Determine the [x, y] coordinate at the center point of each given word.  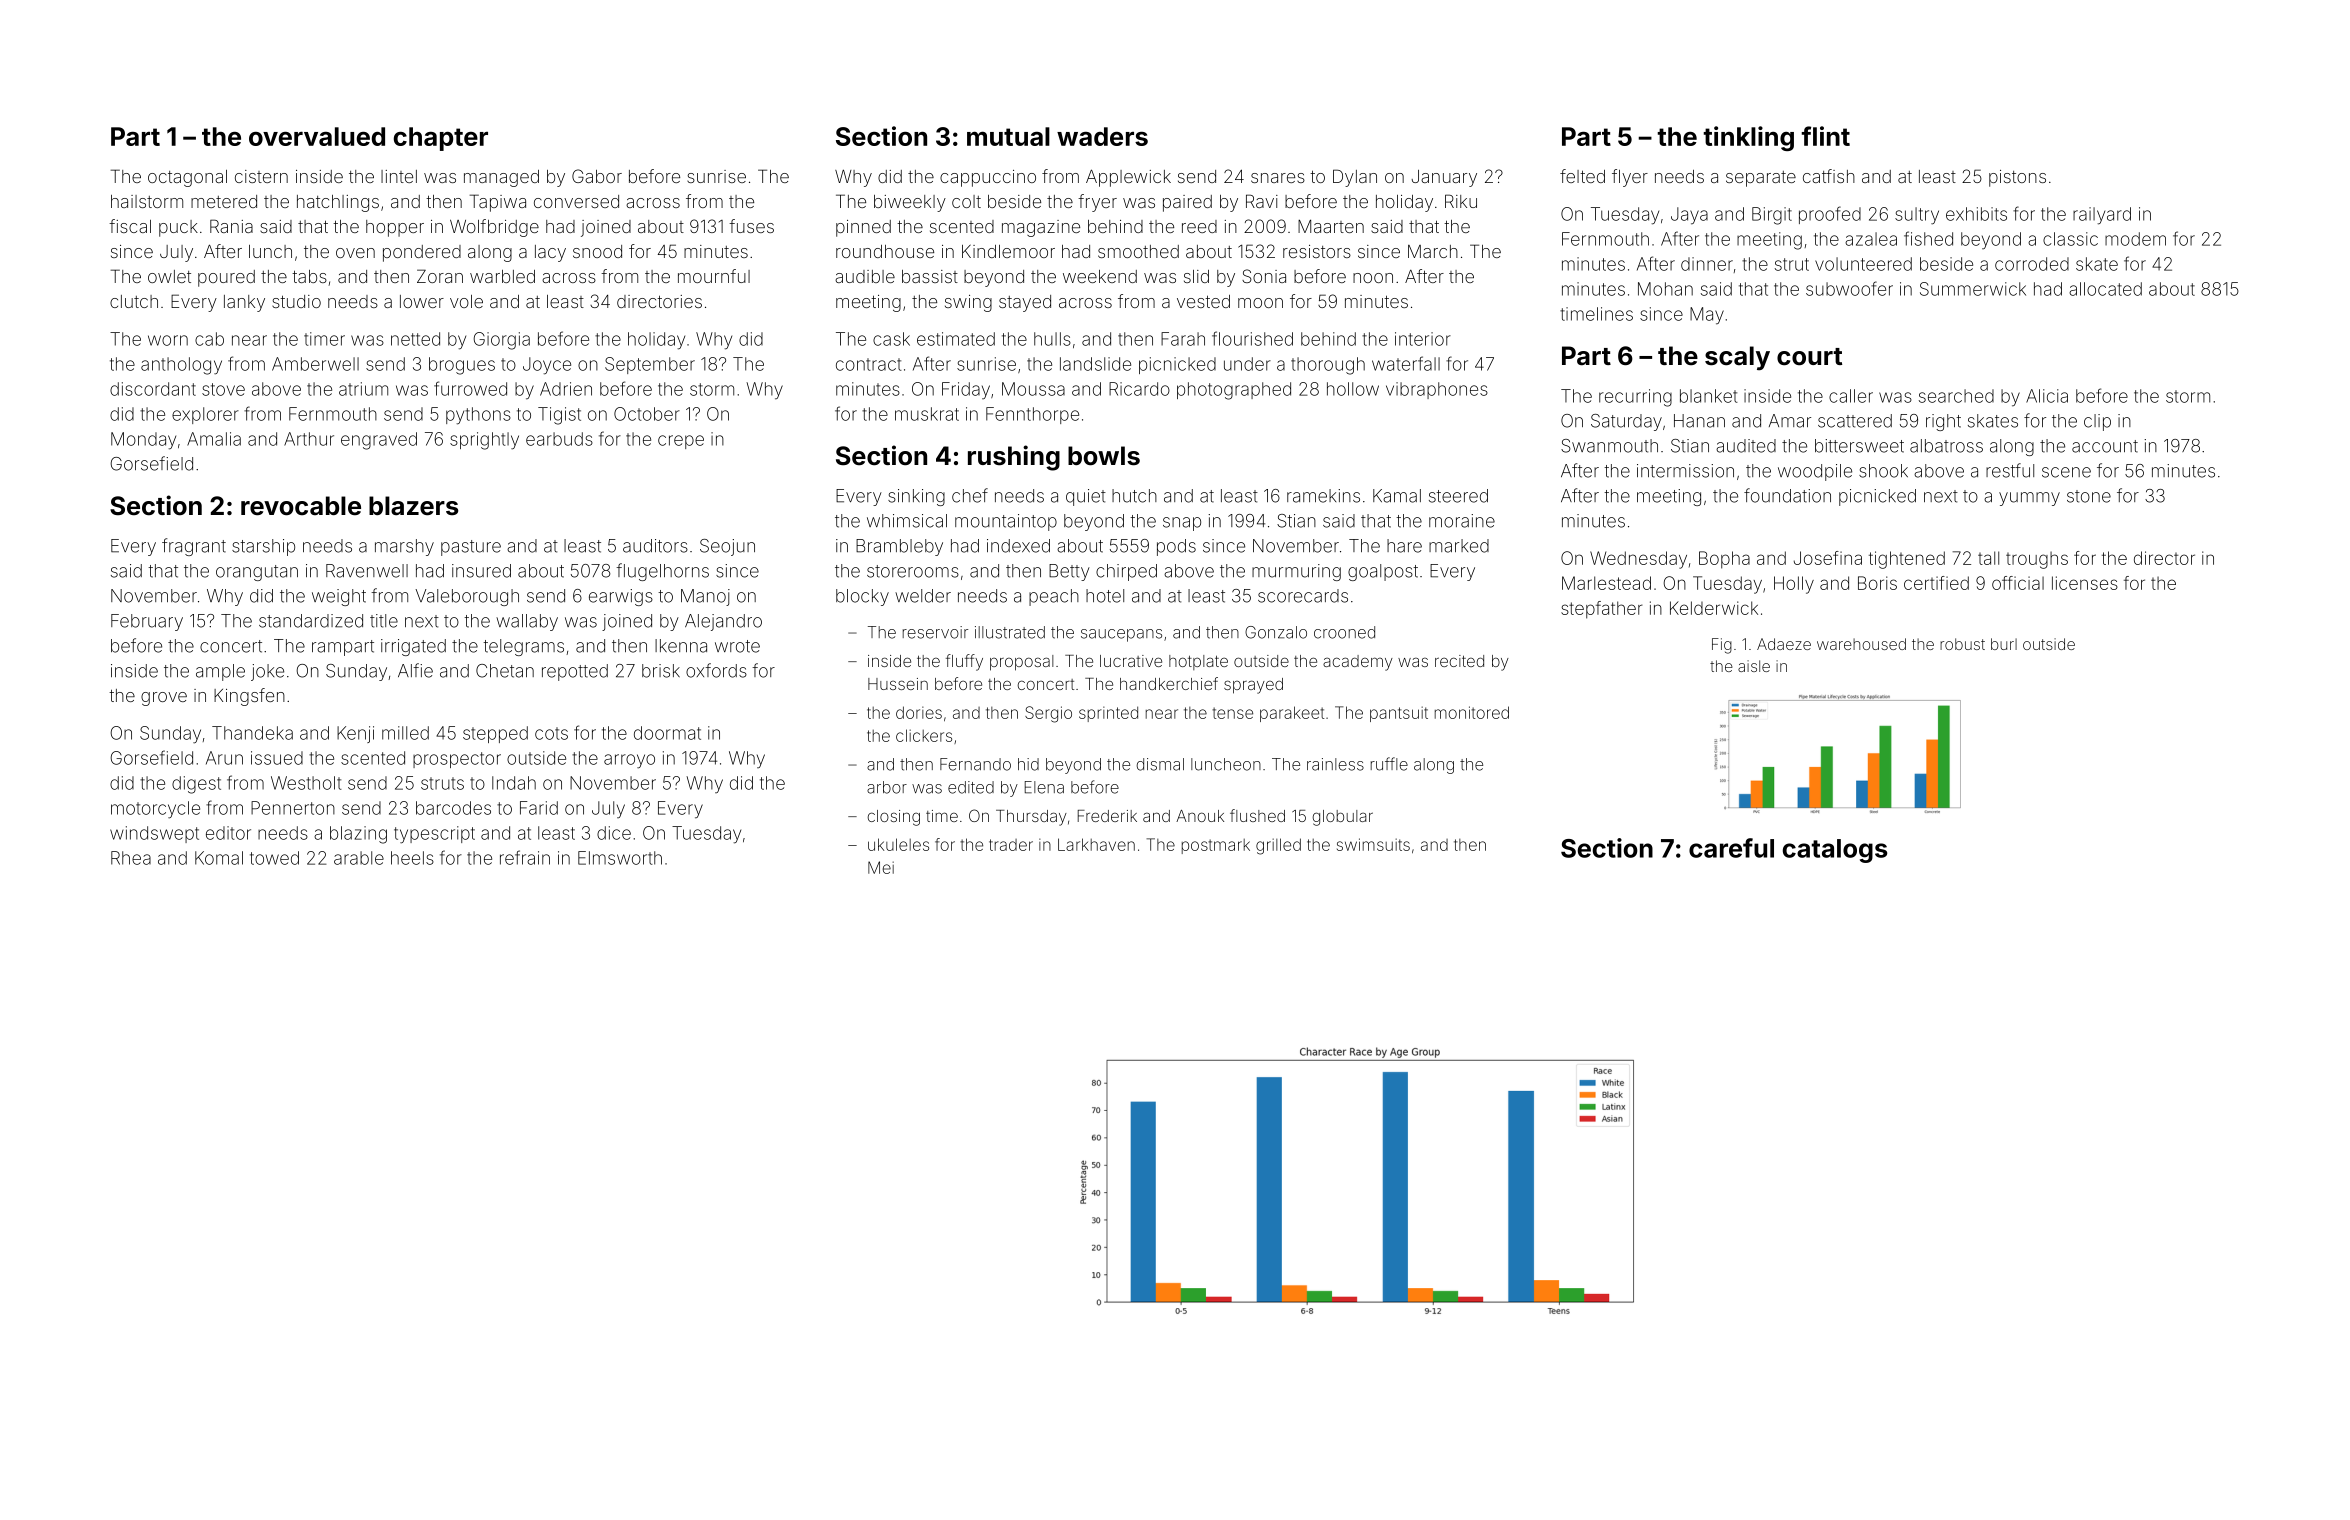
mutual [1008, 136]
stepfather [1601, 610]
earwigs [621, 597]
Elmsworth [620, 858]
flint [1825, 136]
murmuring [1296, 572]
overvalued [317, 136]
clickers [924, 735]
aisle [1754, 666]
